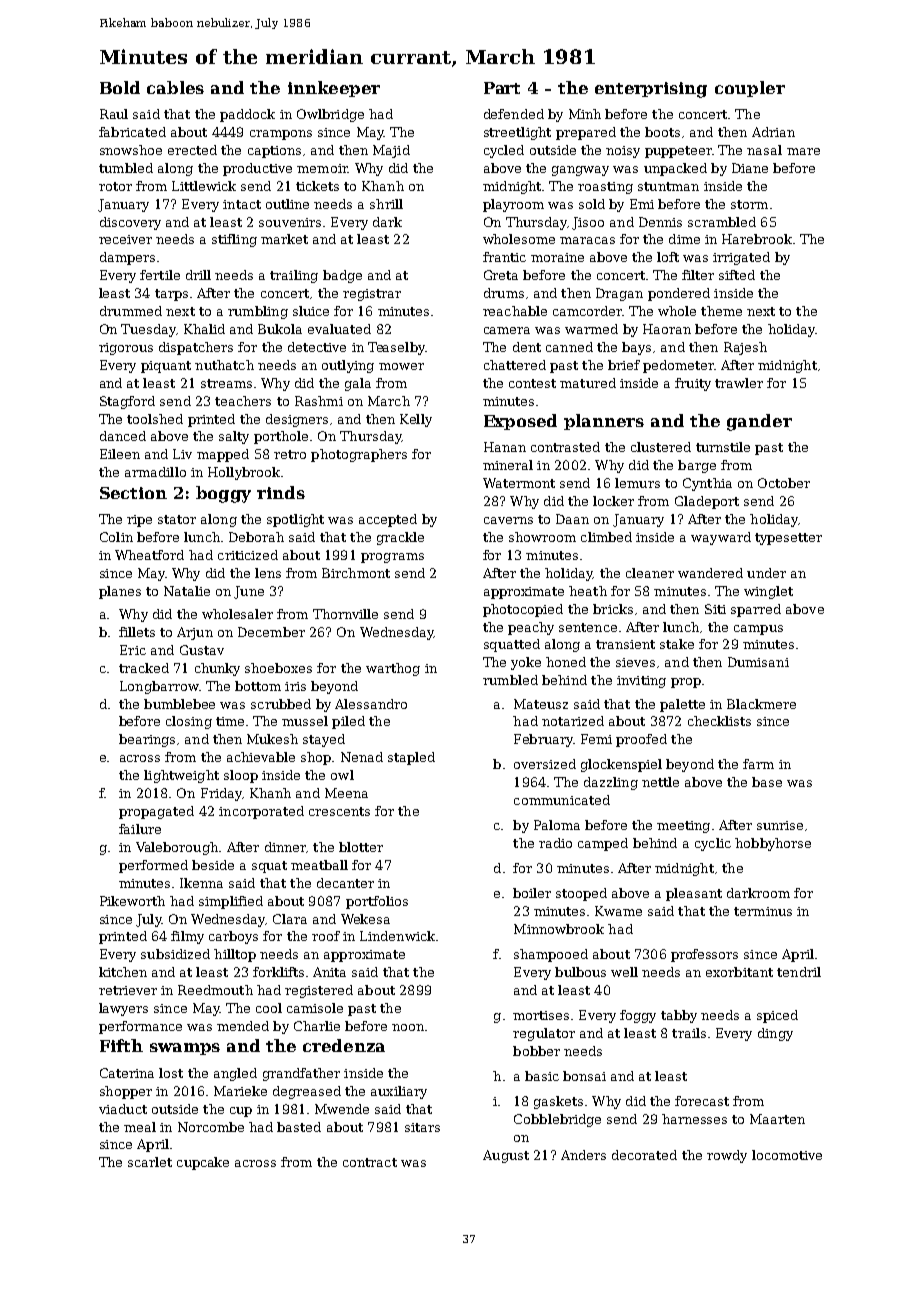 The image size is (924, 1314). Describe the element at coordinates (764, 150) in the screenshot. I see `nasal` at that location.
